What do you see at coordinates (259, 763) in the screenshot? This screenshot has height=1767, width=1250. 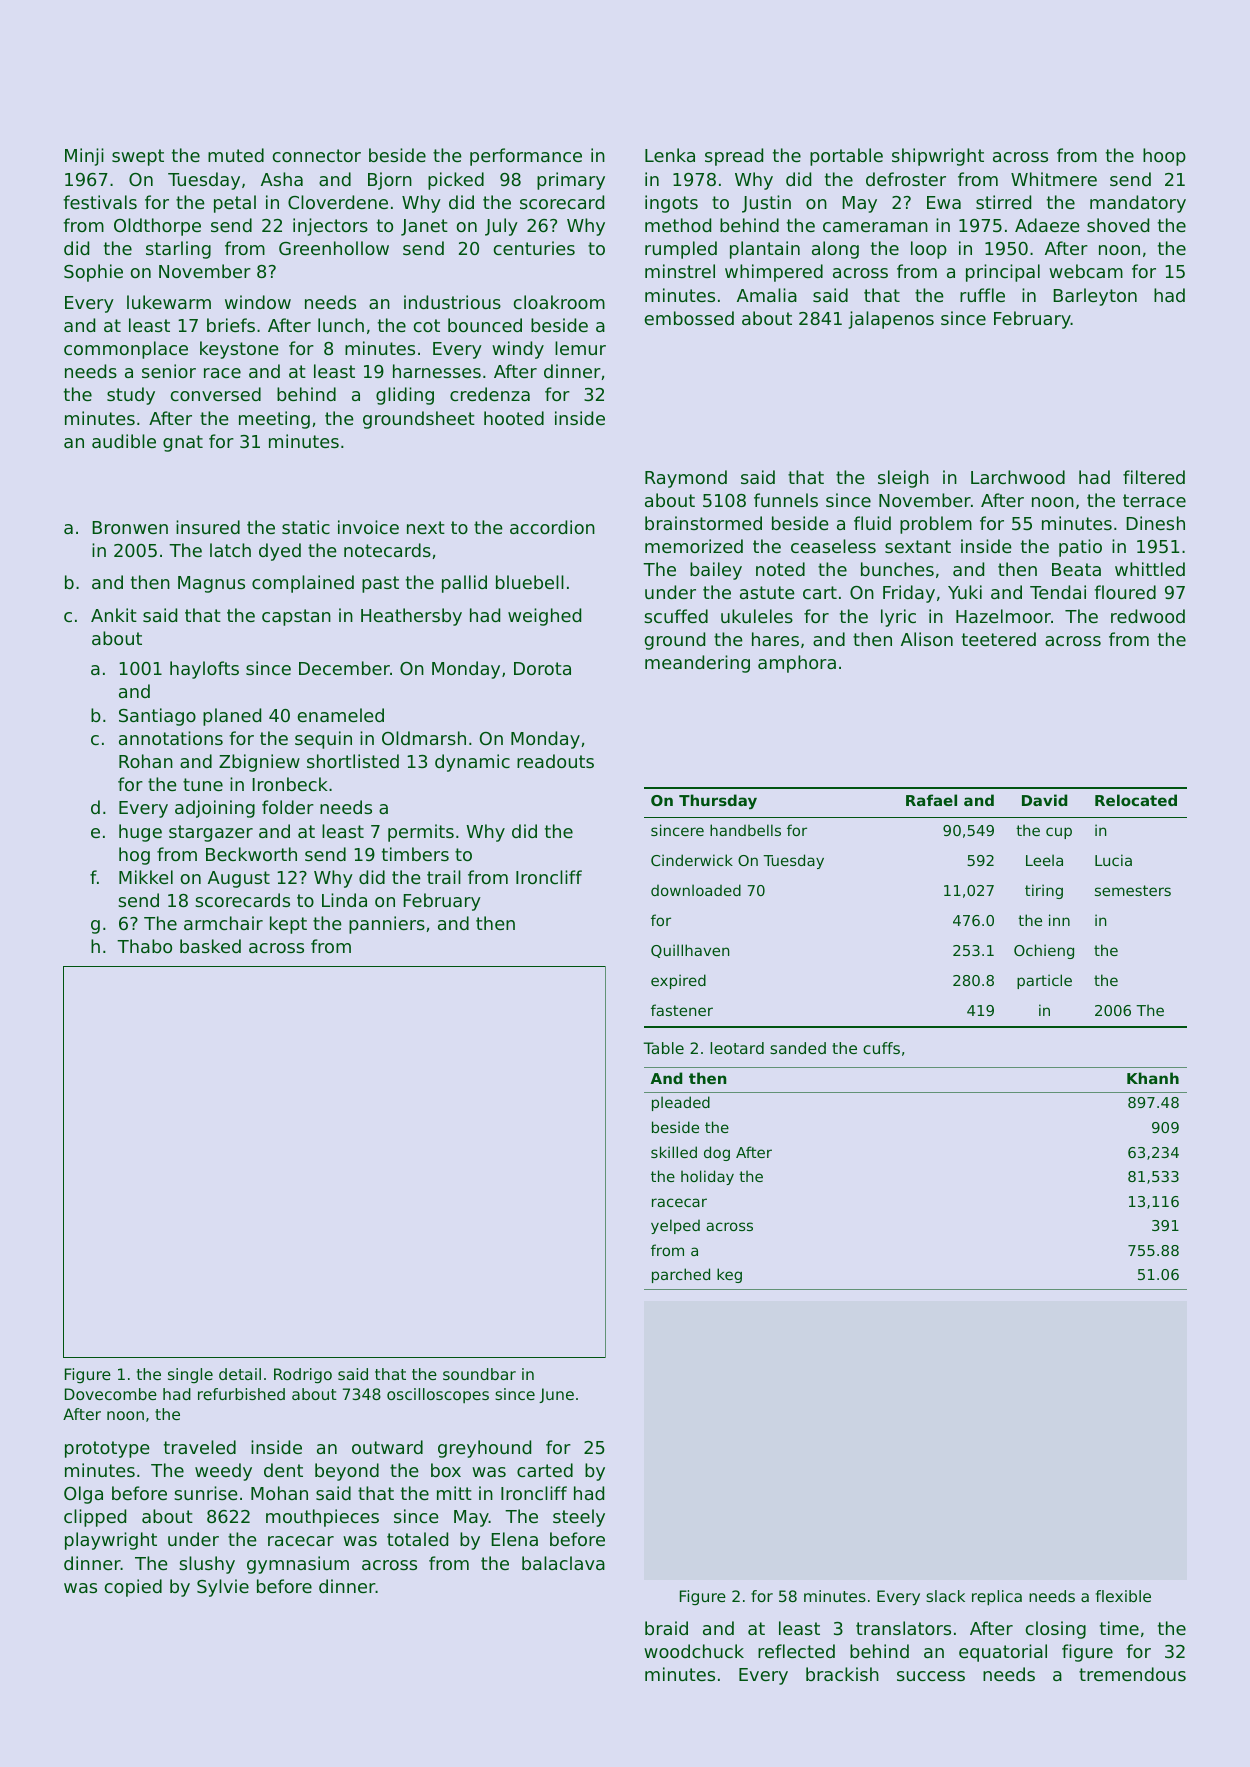 I see `Zbigniew` at bounding box center [259, 763].
